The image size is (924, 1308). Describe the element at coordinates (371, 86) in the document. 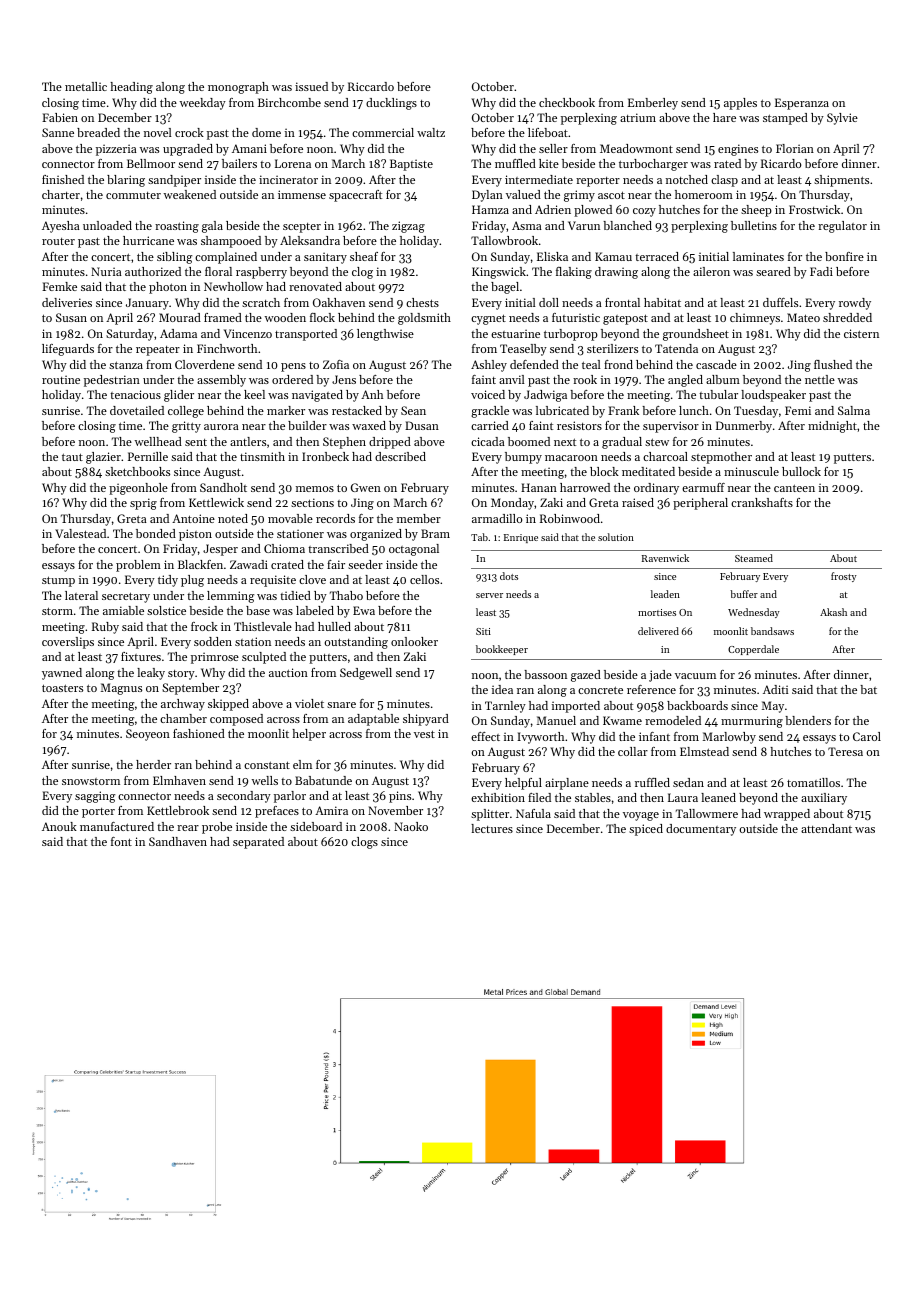

I see `Riccardo` at that location.
